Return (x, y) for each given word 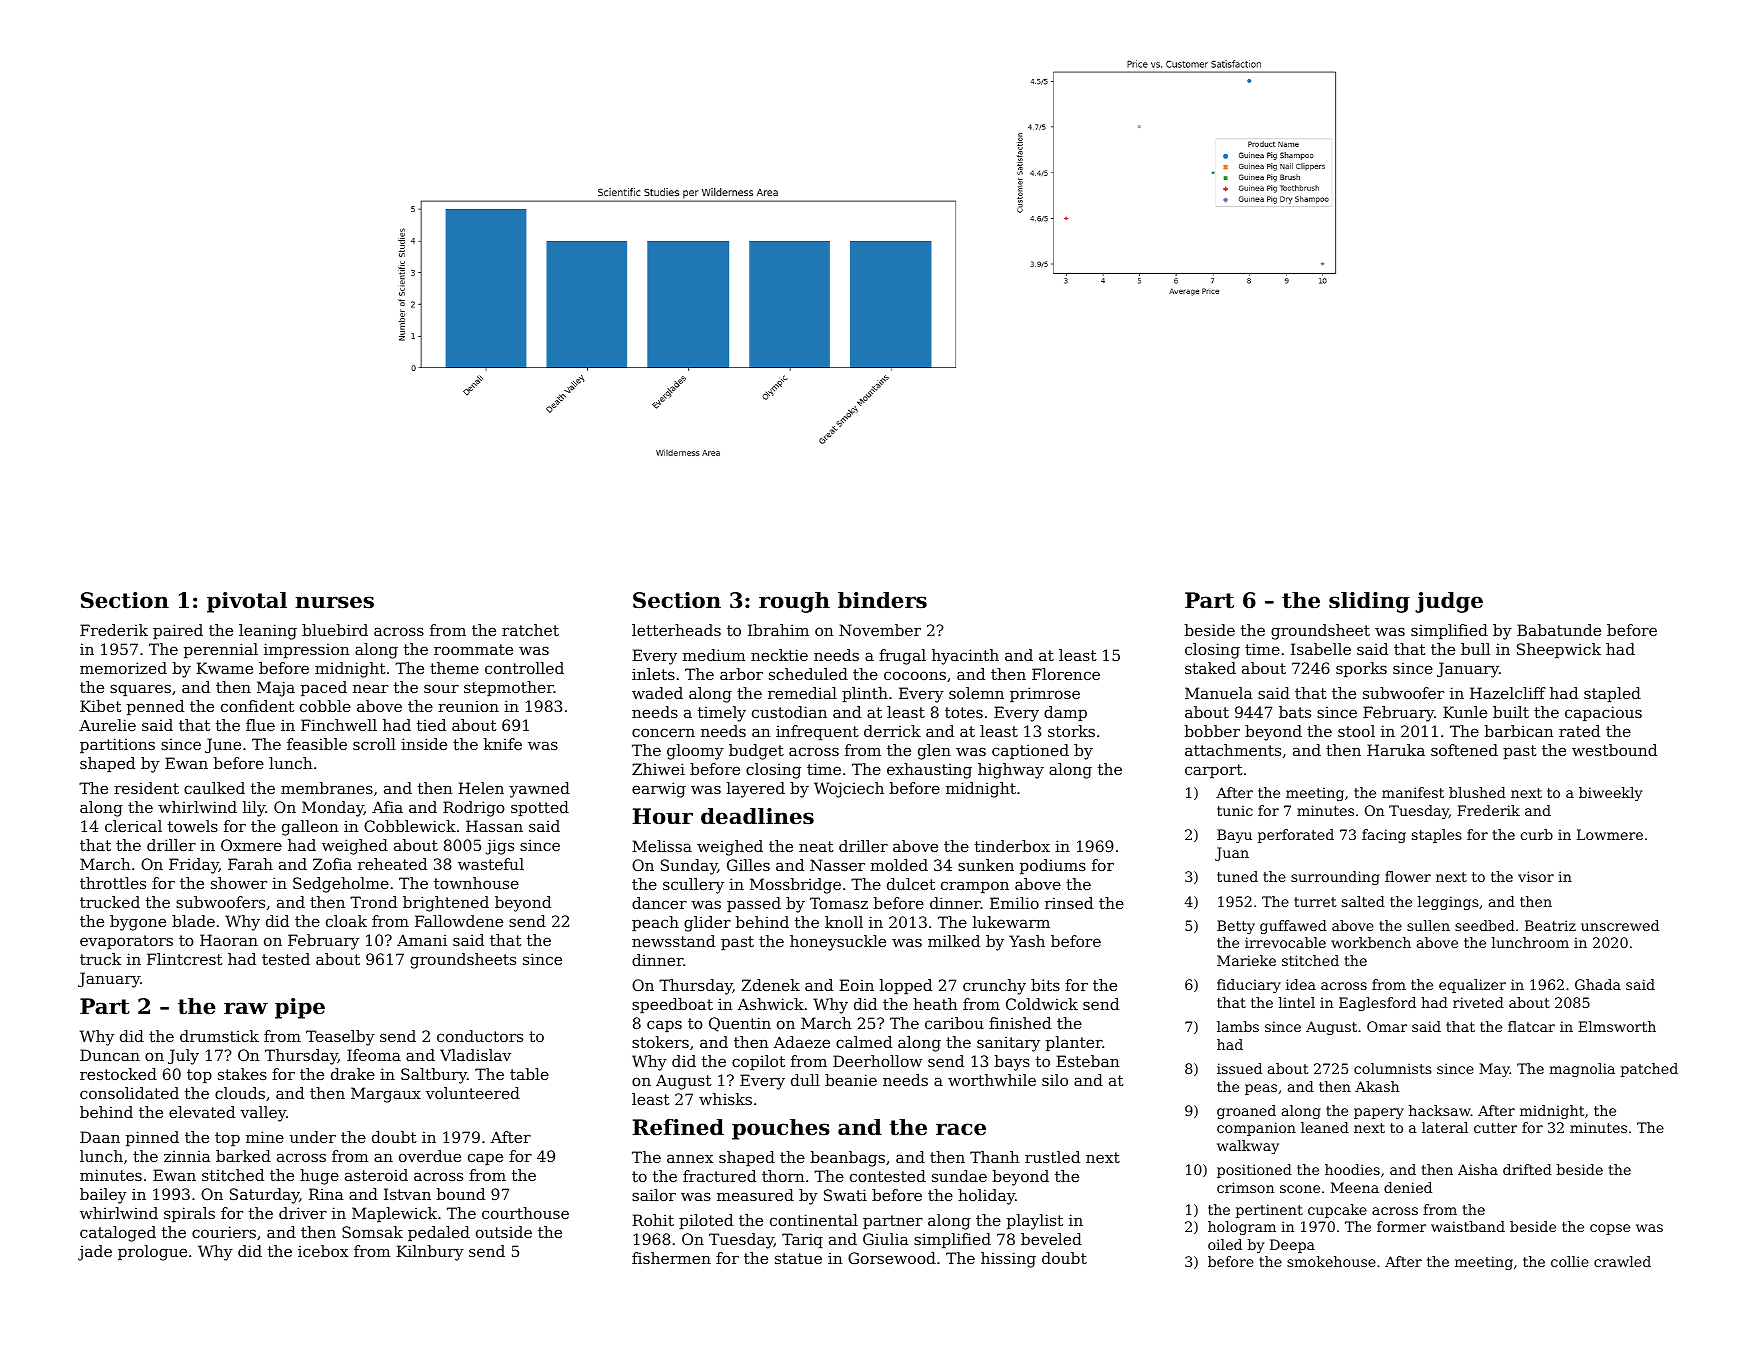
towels (193, 826)
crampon (975, 887)
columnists (1393, 1068)
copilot (758, 1062)
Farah (250, 864)
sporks (1361, 669)
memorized (123, 668)
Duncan (110, 1055)
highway (1011, 771)
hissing (1008, 1260)
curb (1537, 834)
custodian (789, 712)
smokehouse (1331, 1261)
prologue (152, 1253)
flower (1408, 876)
